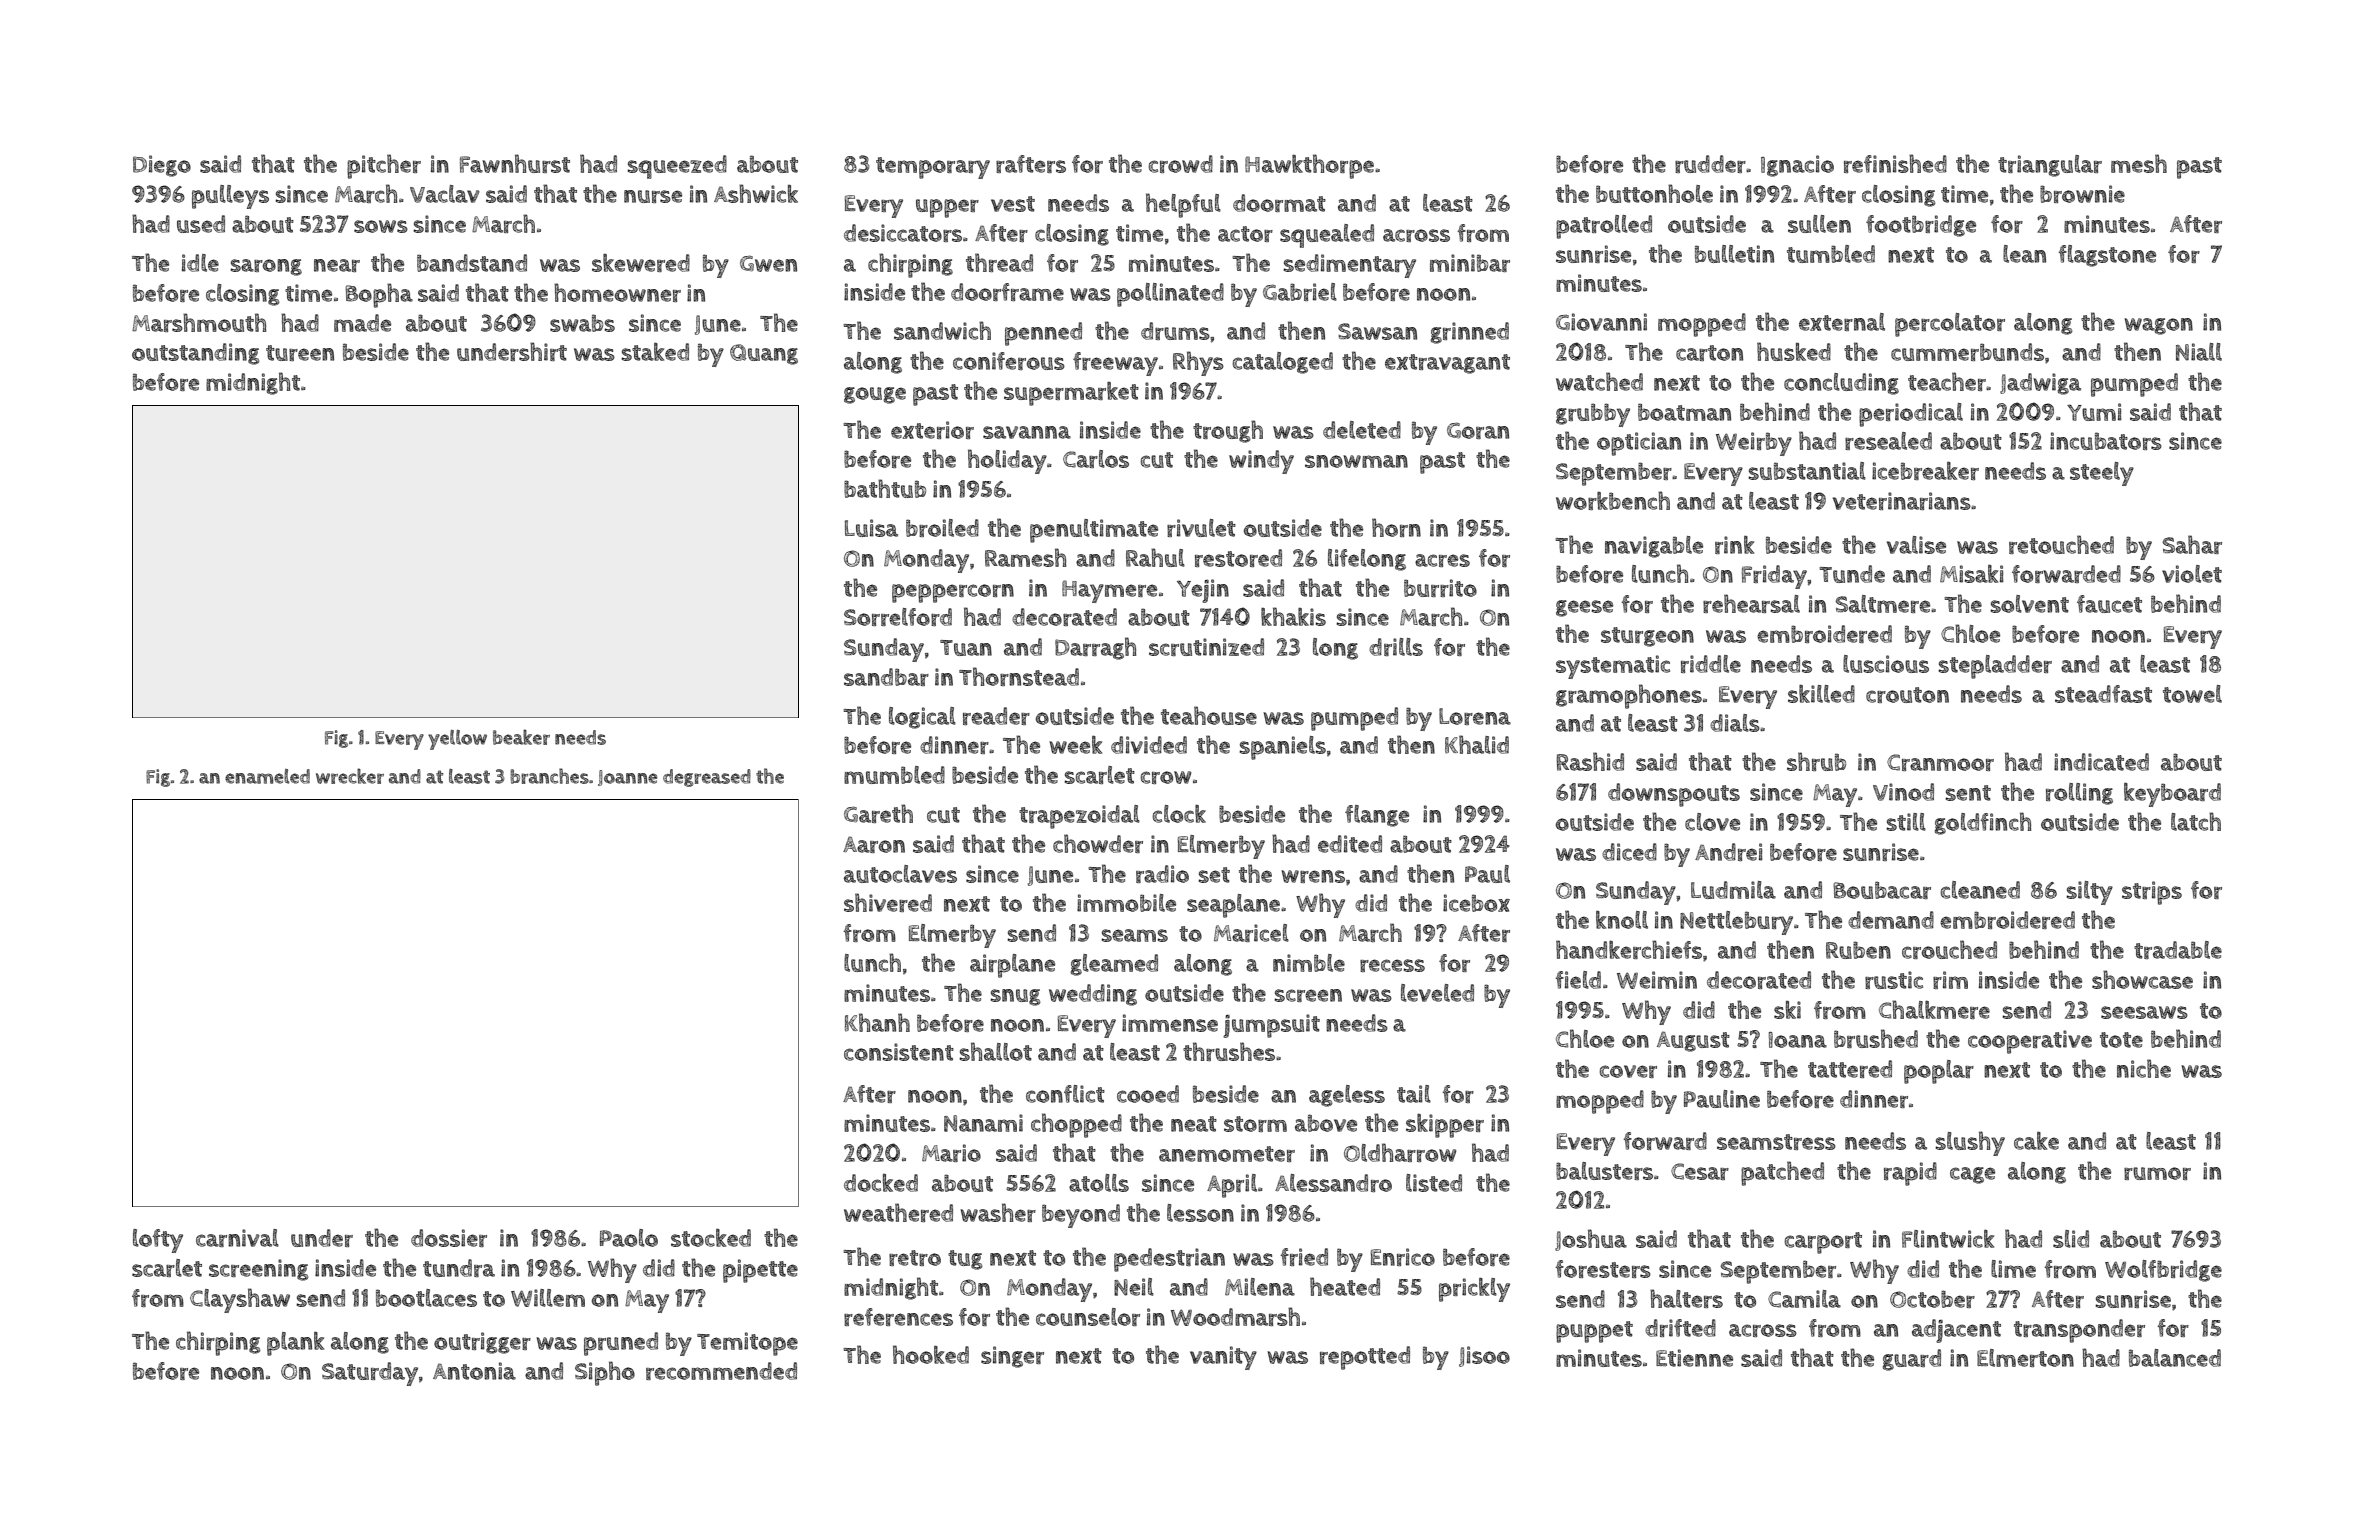 The width and height of the document is (2354, 1523). Describe the element at coordinates (2050, 166) in the document. I see `triangular` at that location.
